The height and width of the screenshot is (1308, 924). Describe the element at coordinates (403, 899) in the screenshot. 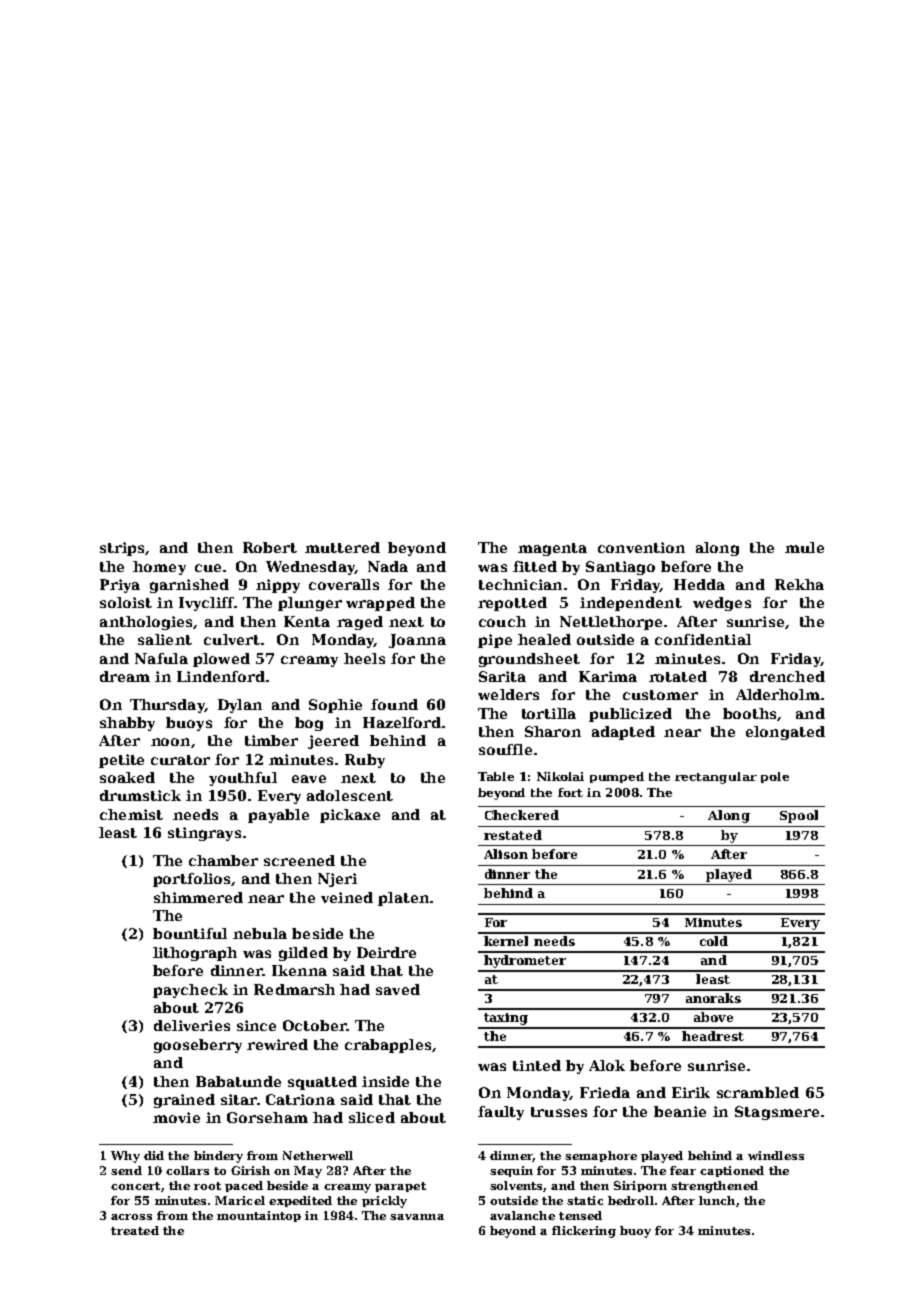

I see `platen` at that location.
